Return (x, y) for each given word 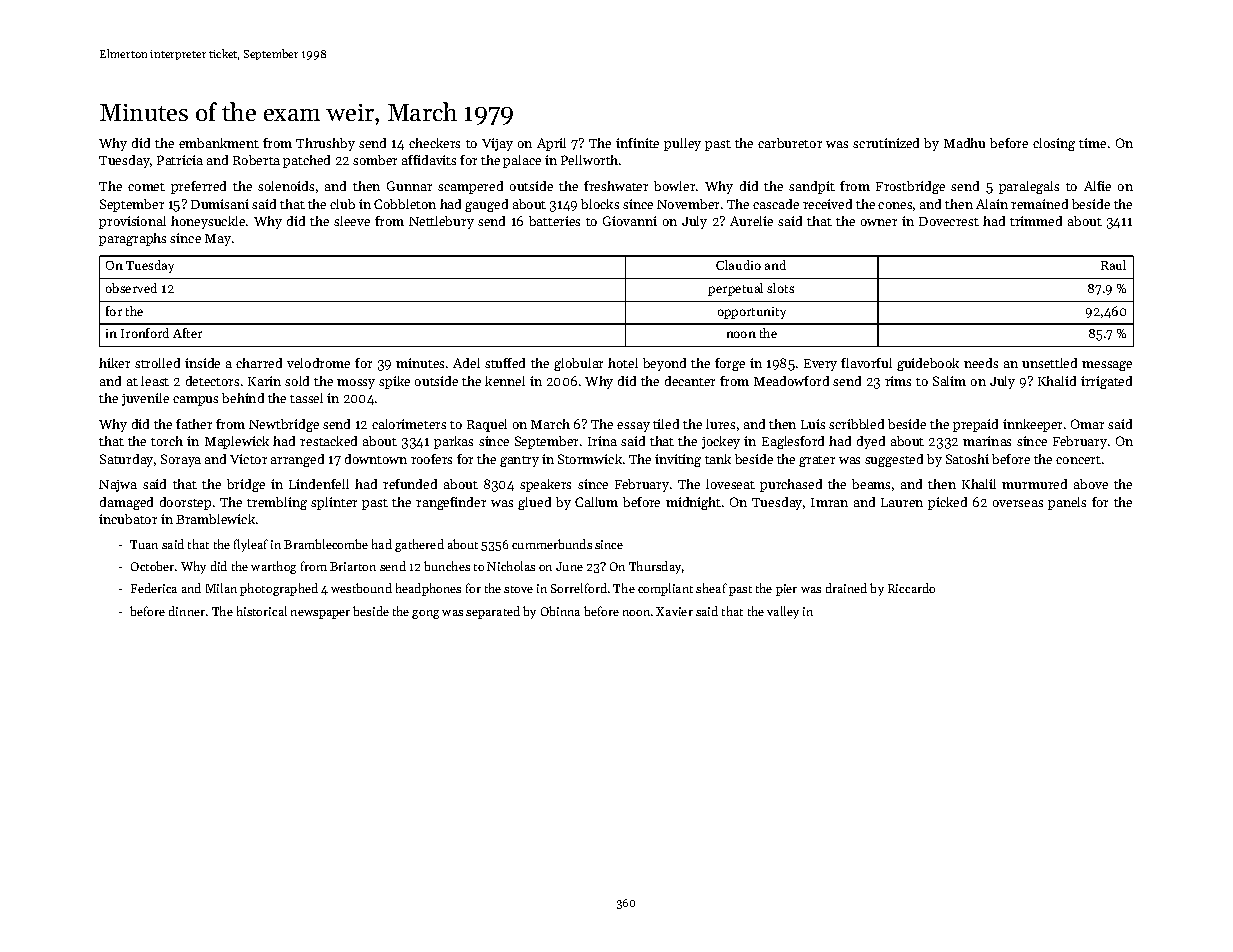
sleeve (352, 221)
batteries (554, 221)
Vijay (497, 144)
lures (720, 424)
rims (898, 381)
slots (780, 288)
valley (783, 612)
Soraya (181, 460)
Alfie (1097, 186)
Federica (154, 588)
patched (306, 161)
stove (518, 589)
